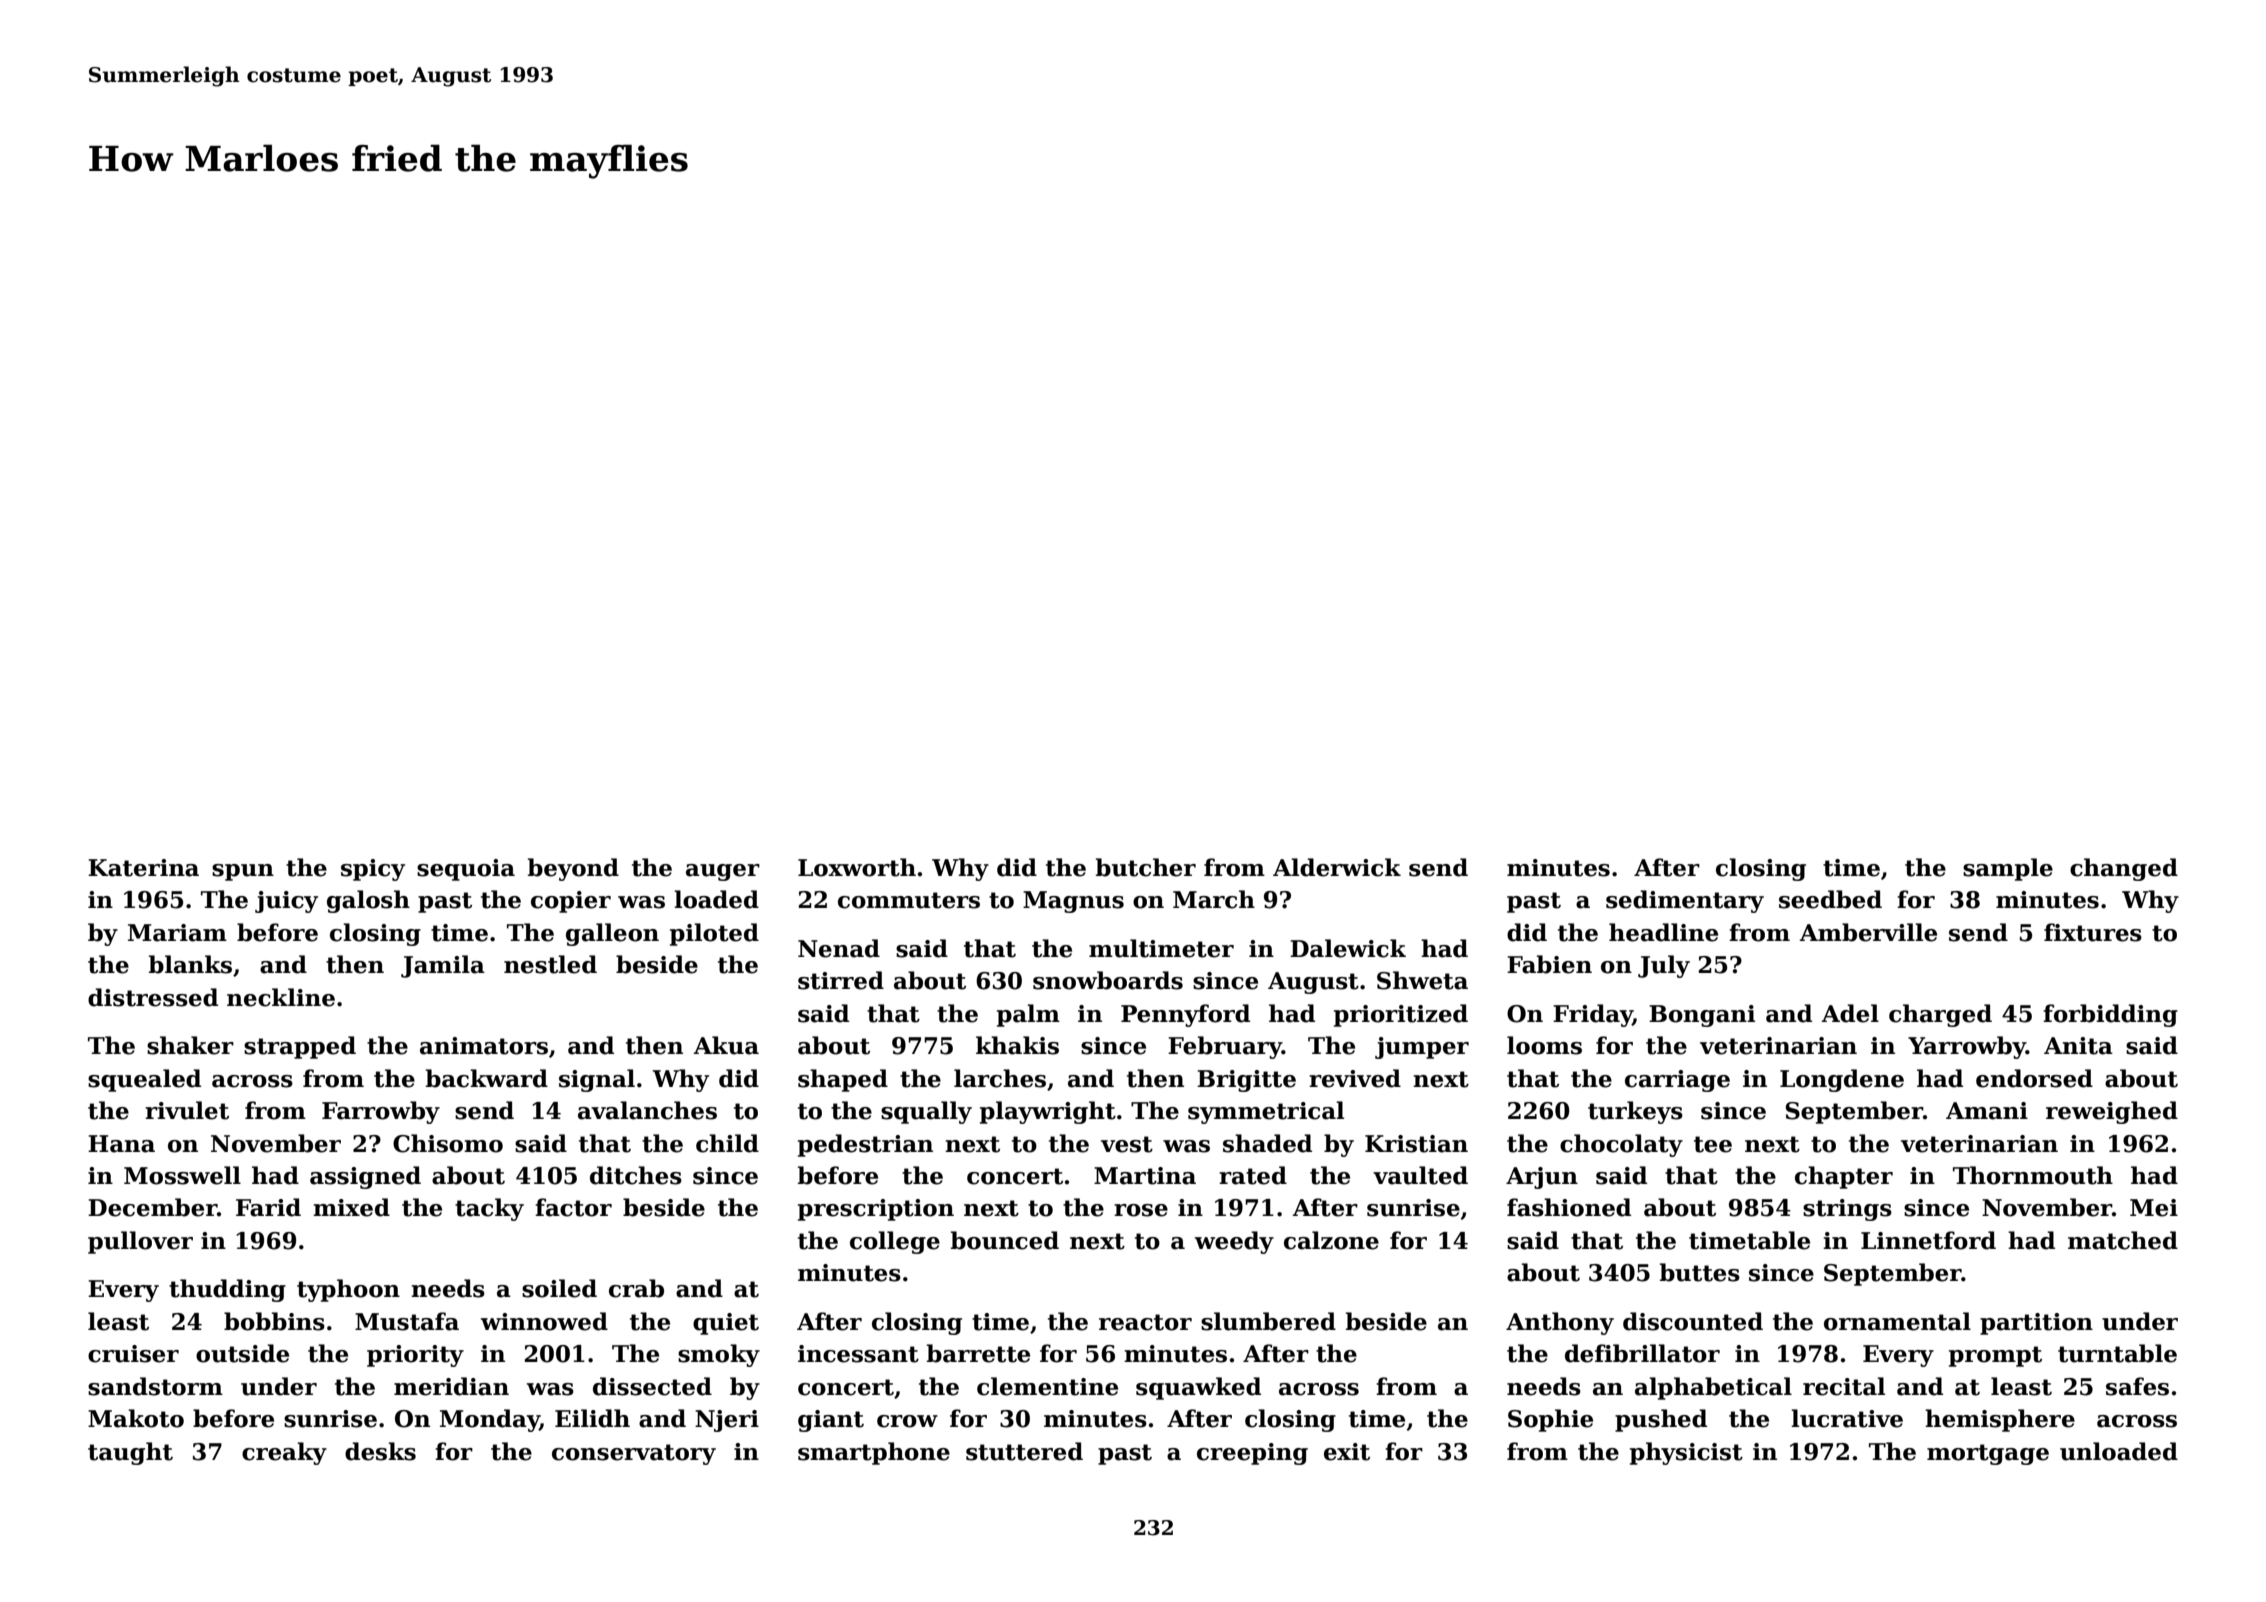  I want to click on beyond, so click(573, 869).
